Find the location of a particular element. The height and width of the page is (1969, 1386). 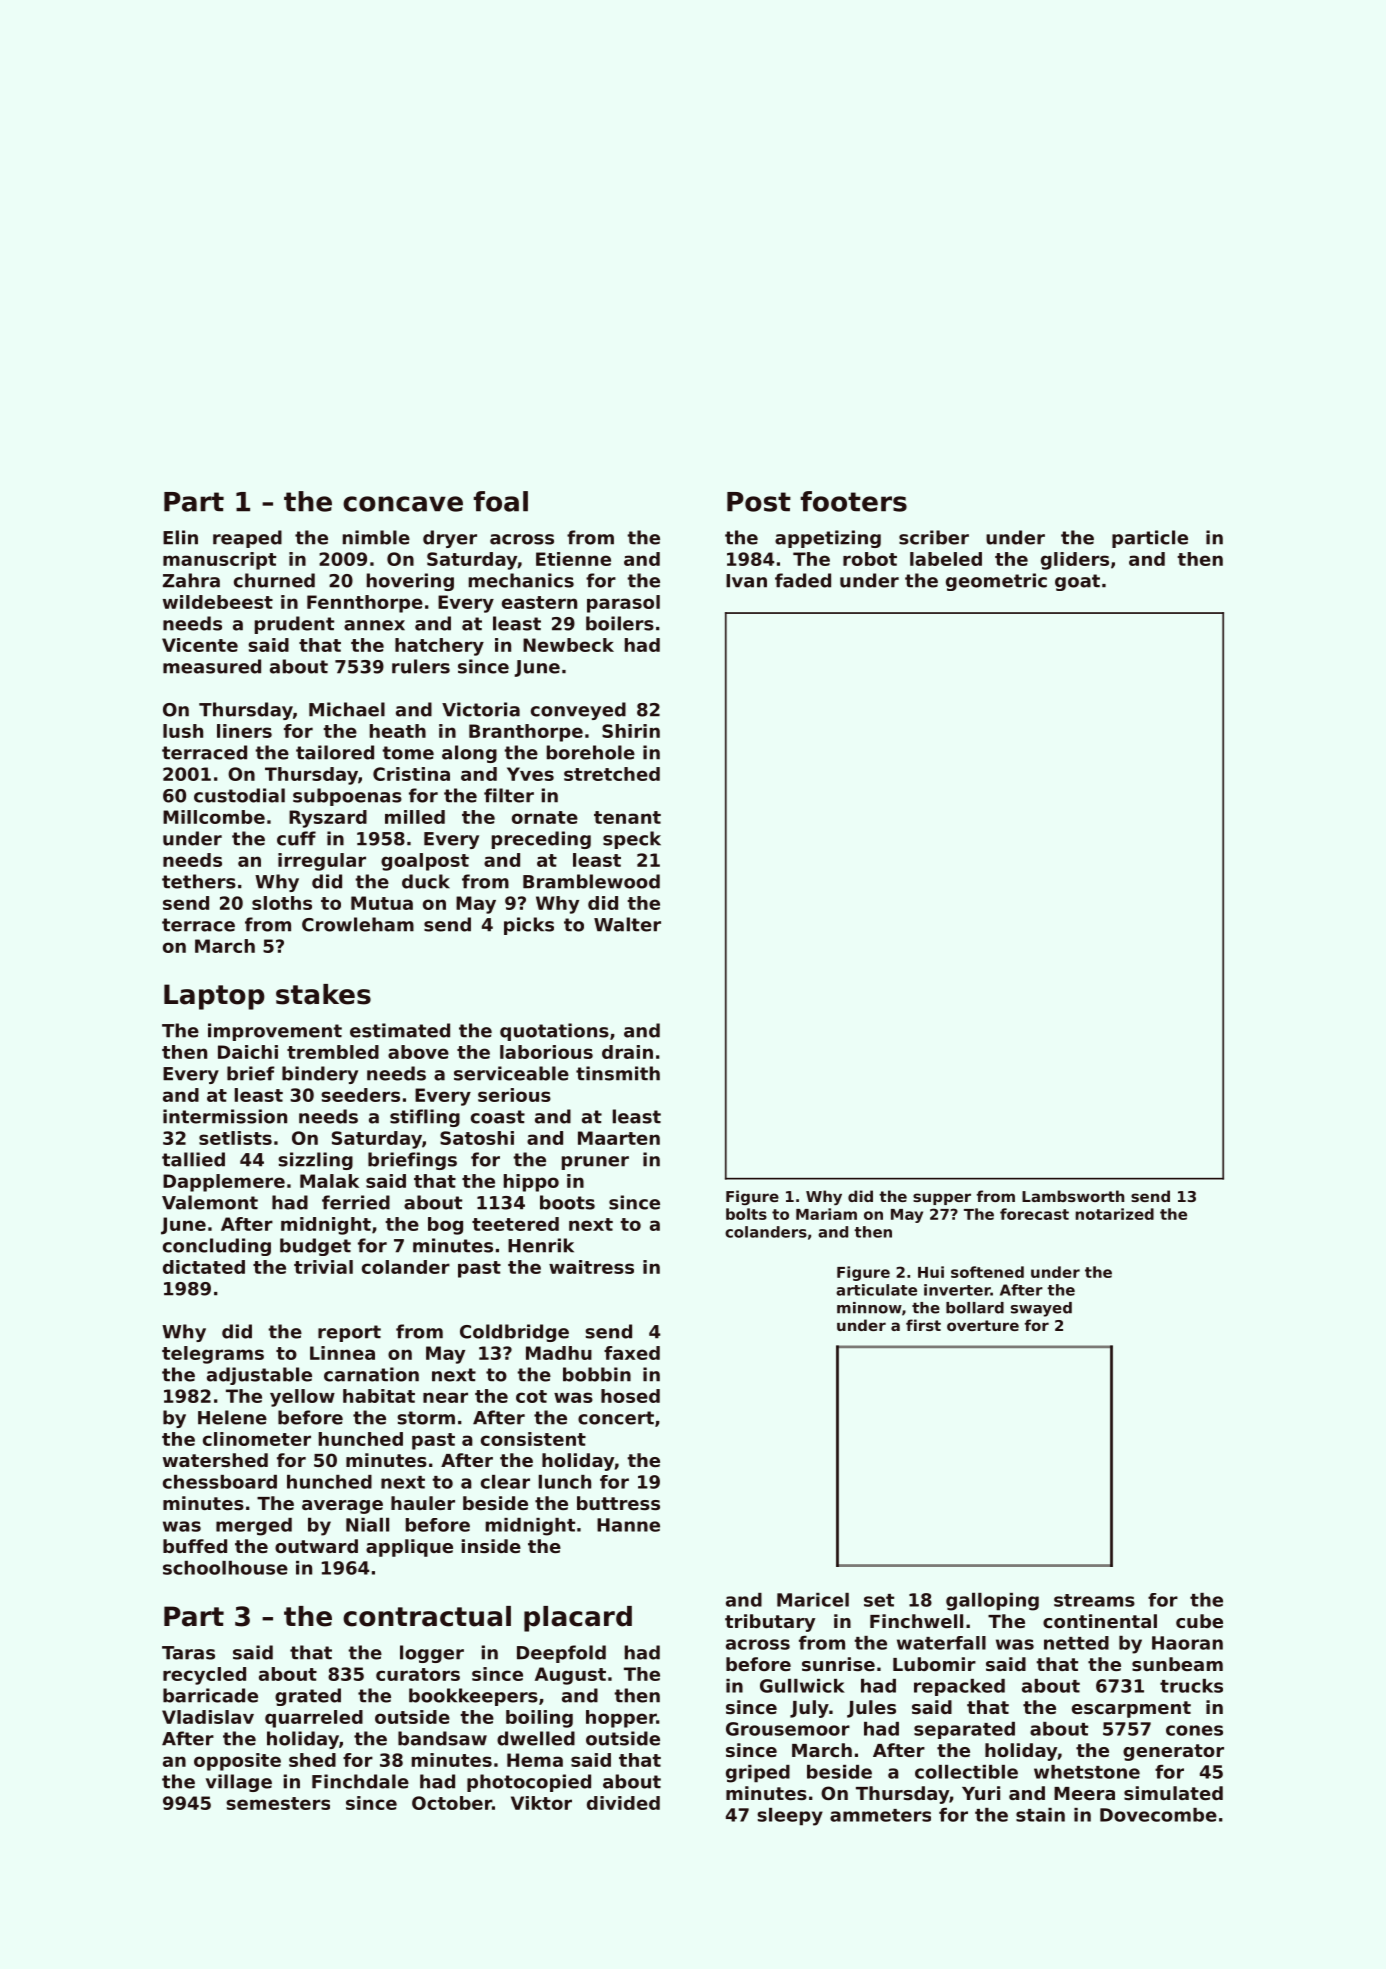

Walter is located at coordinates (627, 924).
